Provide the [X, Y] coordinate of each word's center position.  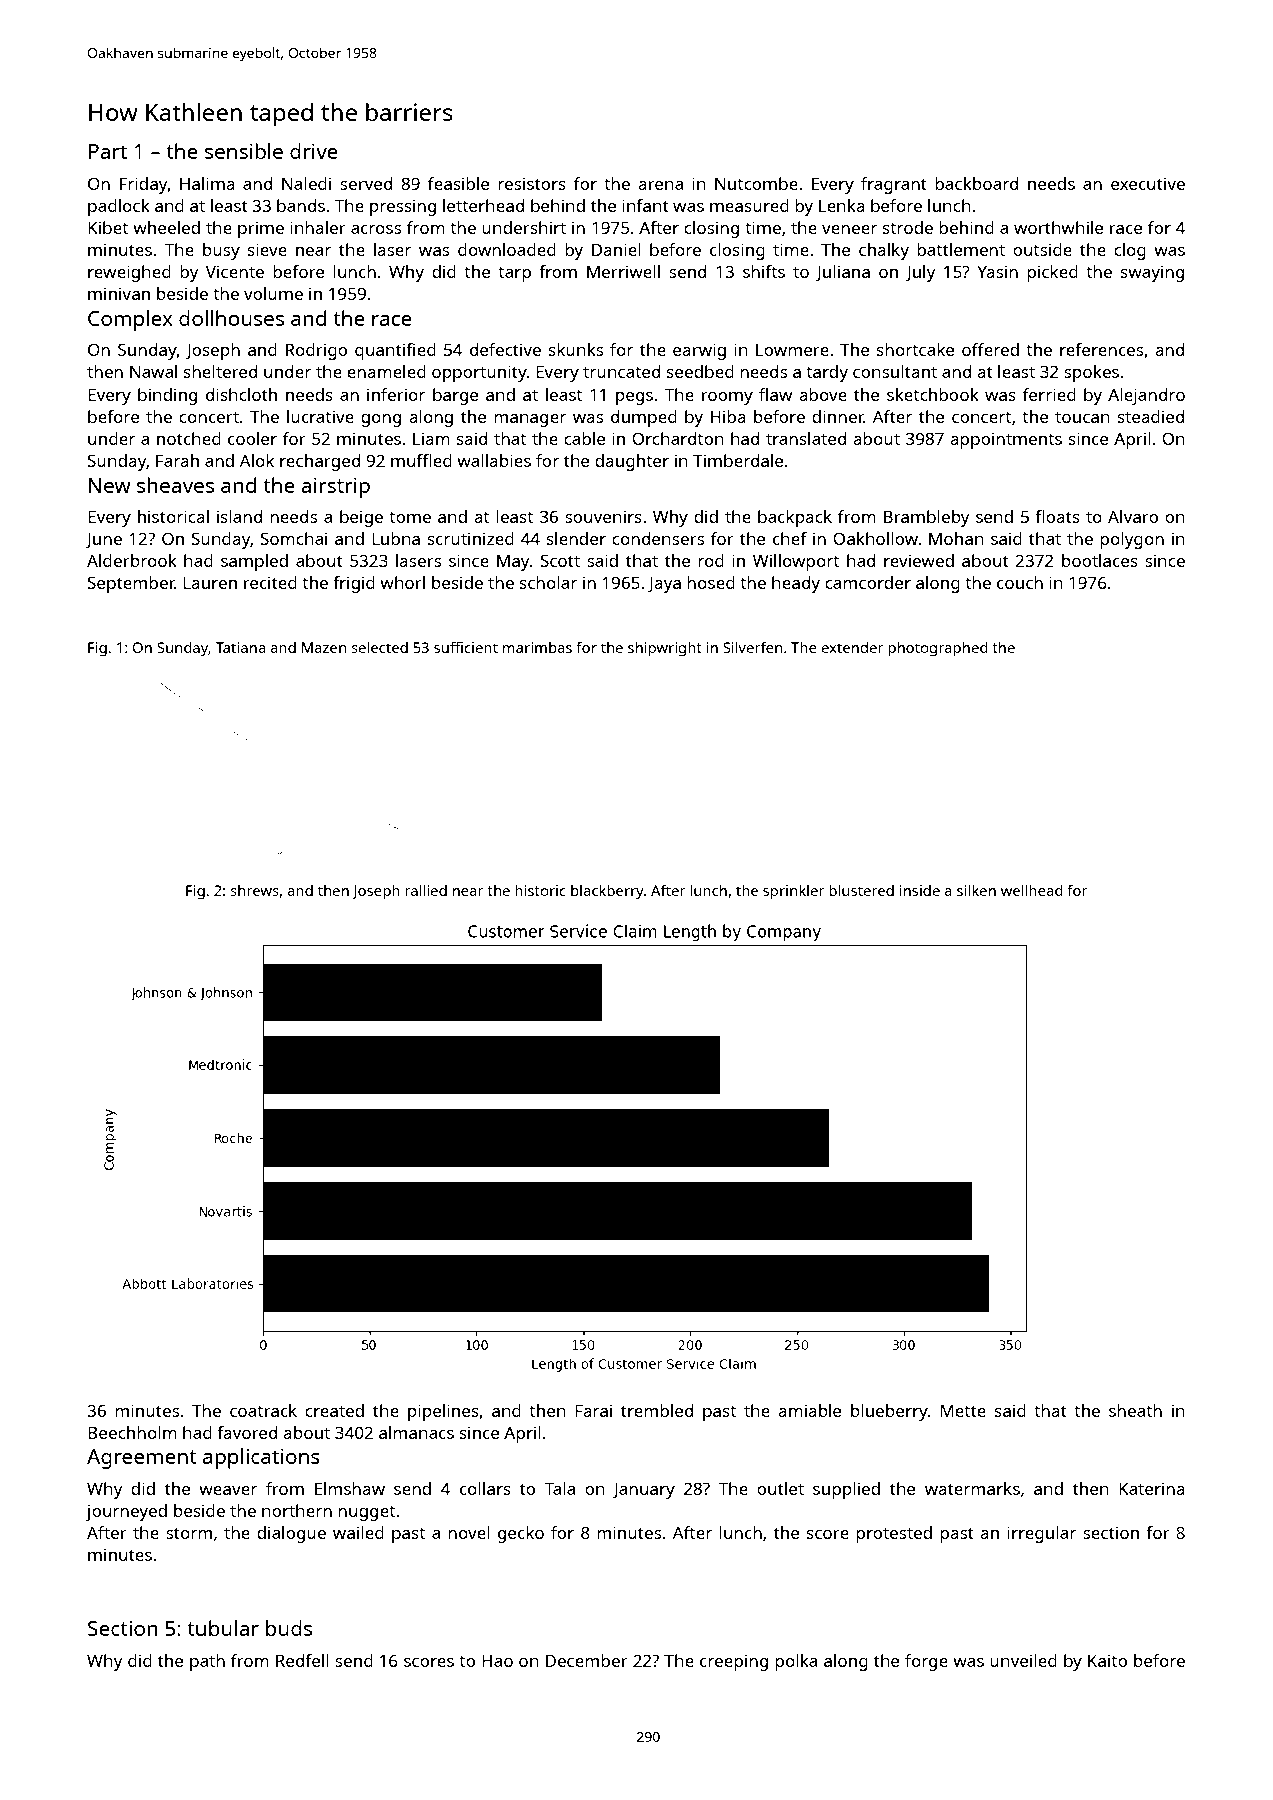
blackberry [607, 892]
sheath [1135, 1410]
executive [1148, 183]
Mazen [324, 647]
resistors [532, 183]
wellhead [1032, 890]
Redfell [302, 1660]
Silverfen [752, 647]
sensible [244, 151]
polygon [1132, 540]
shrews [254, 890]
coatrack [263, 1410]
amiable [809, 1410]
